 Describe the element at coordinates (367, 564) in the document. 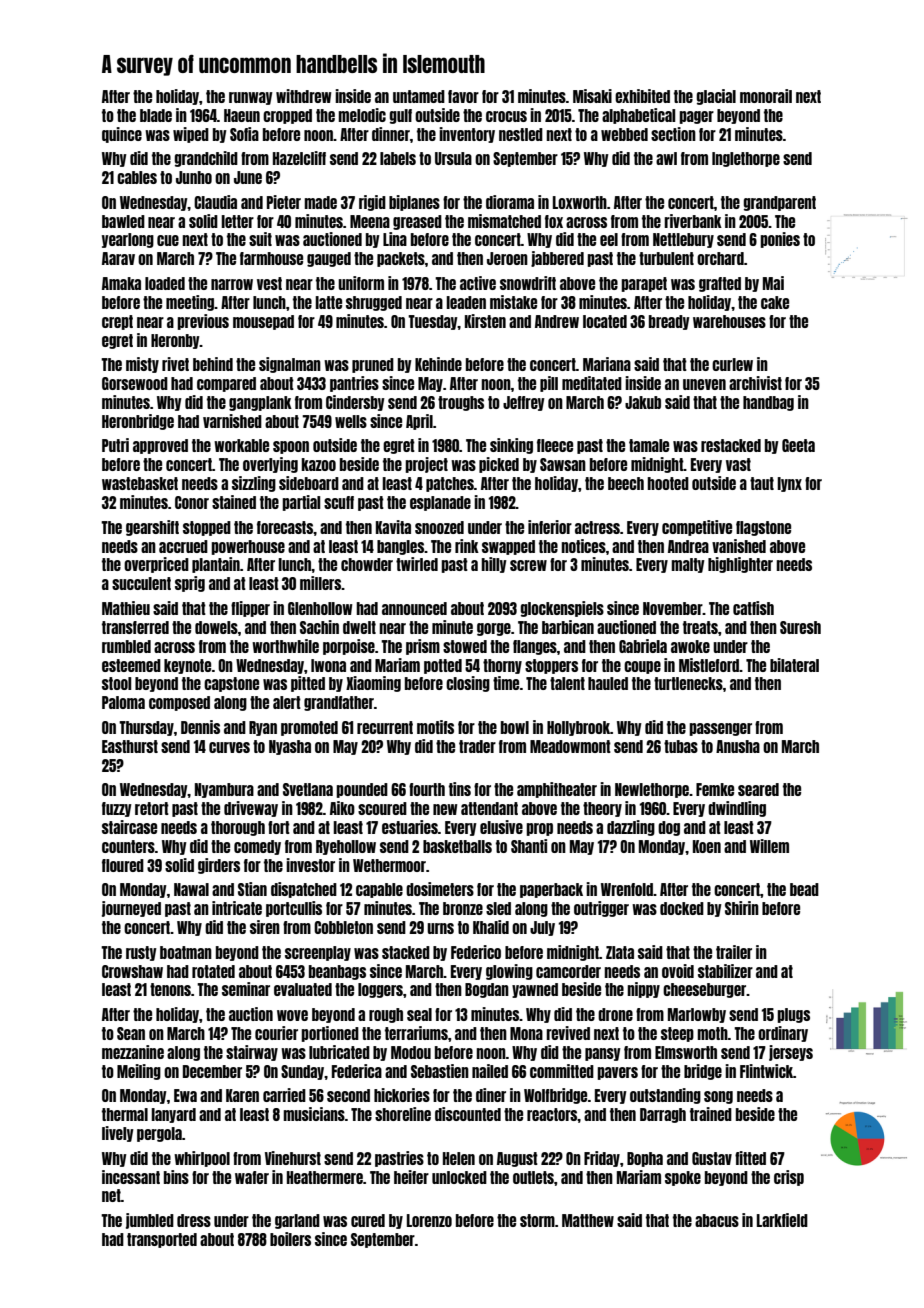

I see `chowder` at that location.
